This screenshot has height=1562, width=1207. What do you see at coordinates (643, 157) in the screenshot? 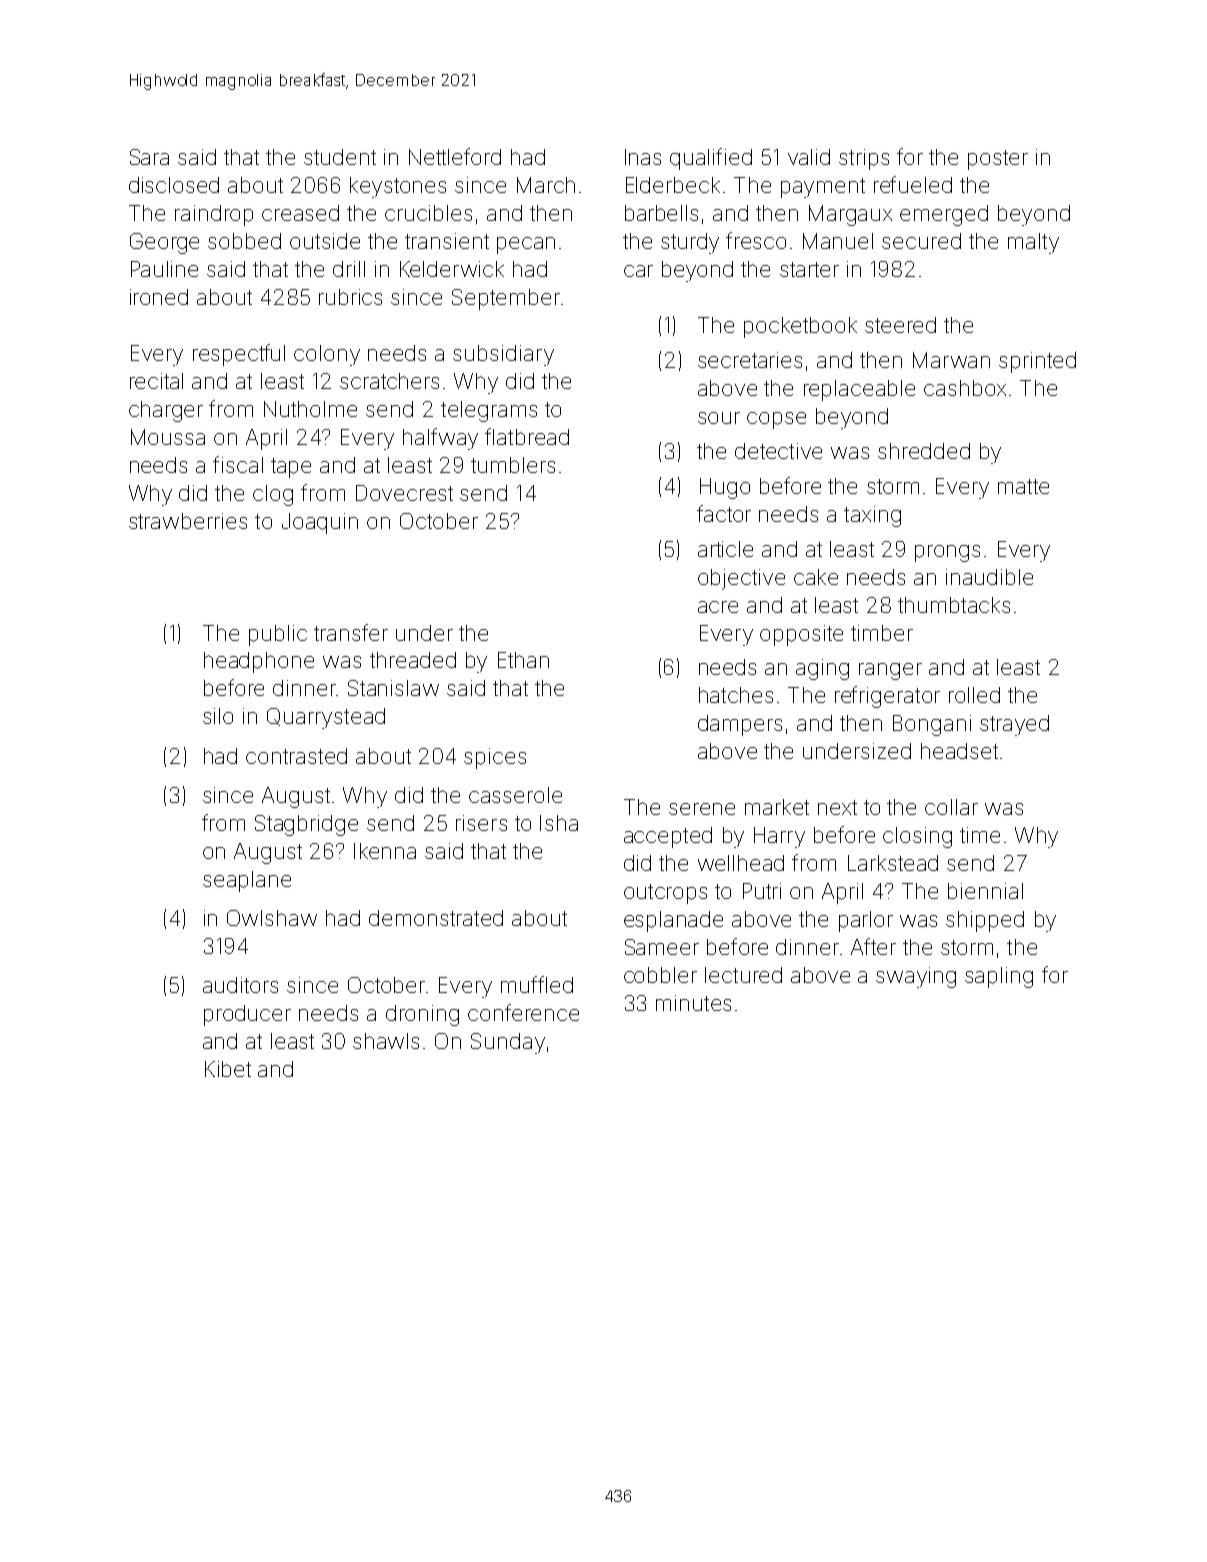
I see `Inas` at bounding box center [643, 157].
